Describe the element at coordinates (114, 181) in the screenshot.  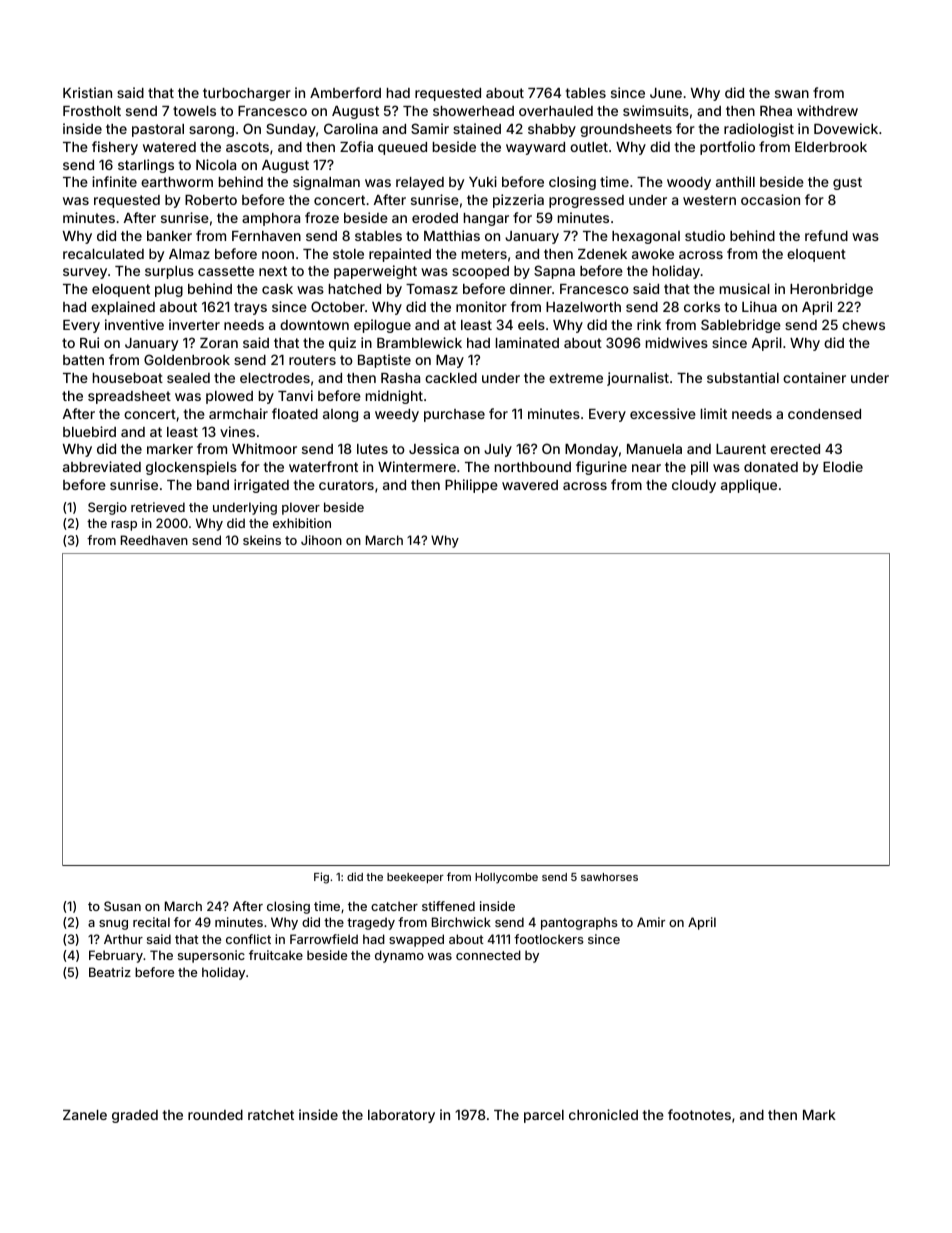
I see `infinite` at that location.
